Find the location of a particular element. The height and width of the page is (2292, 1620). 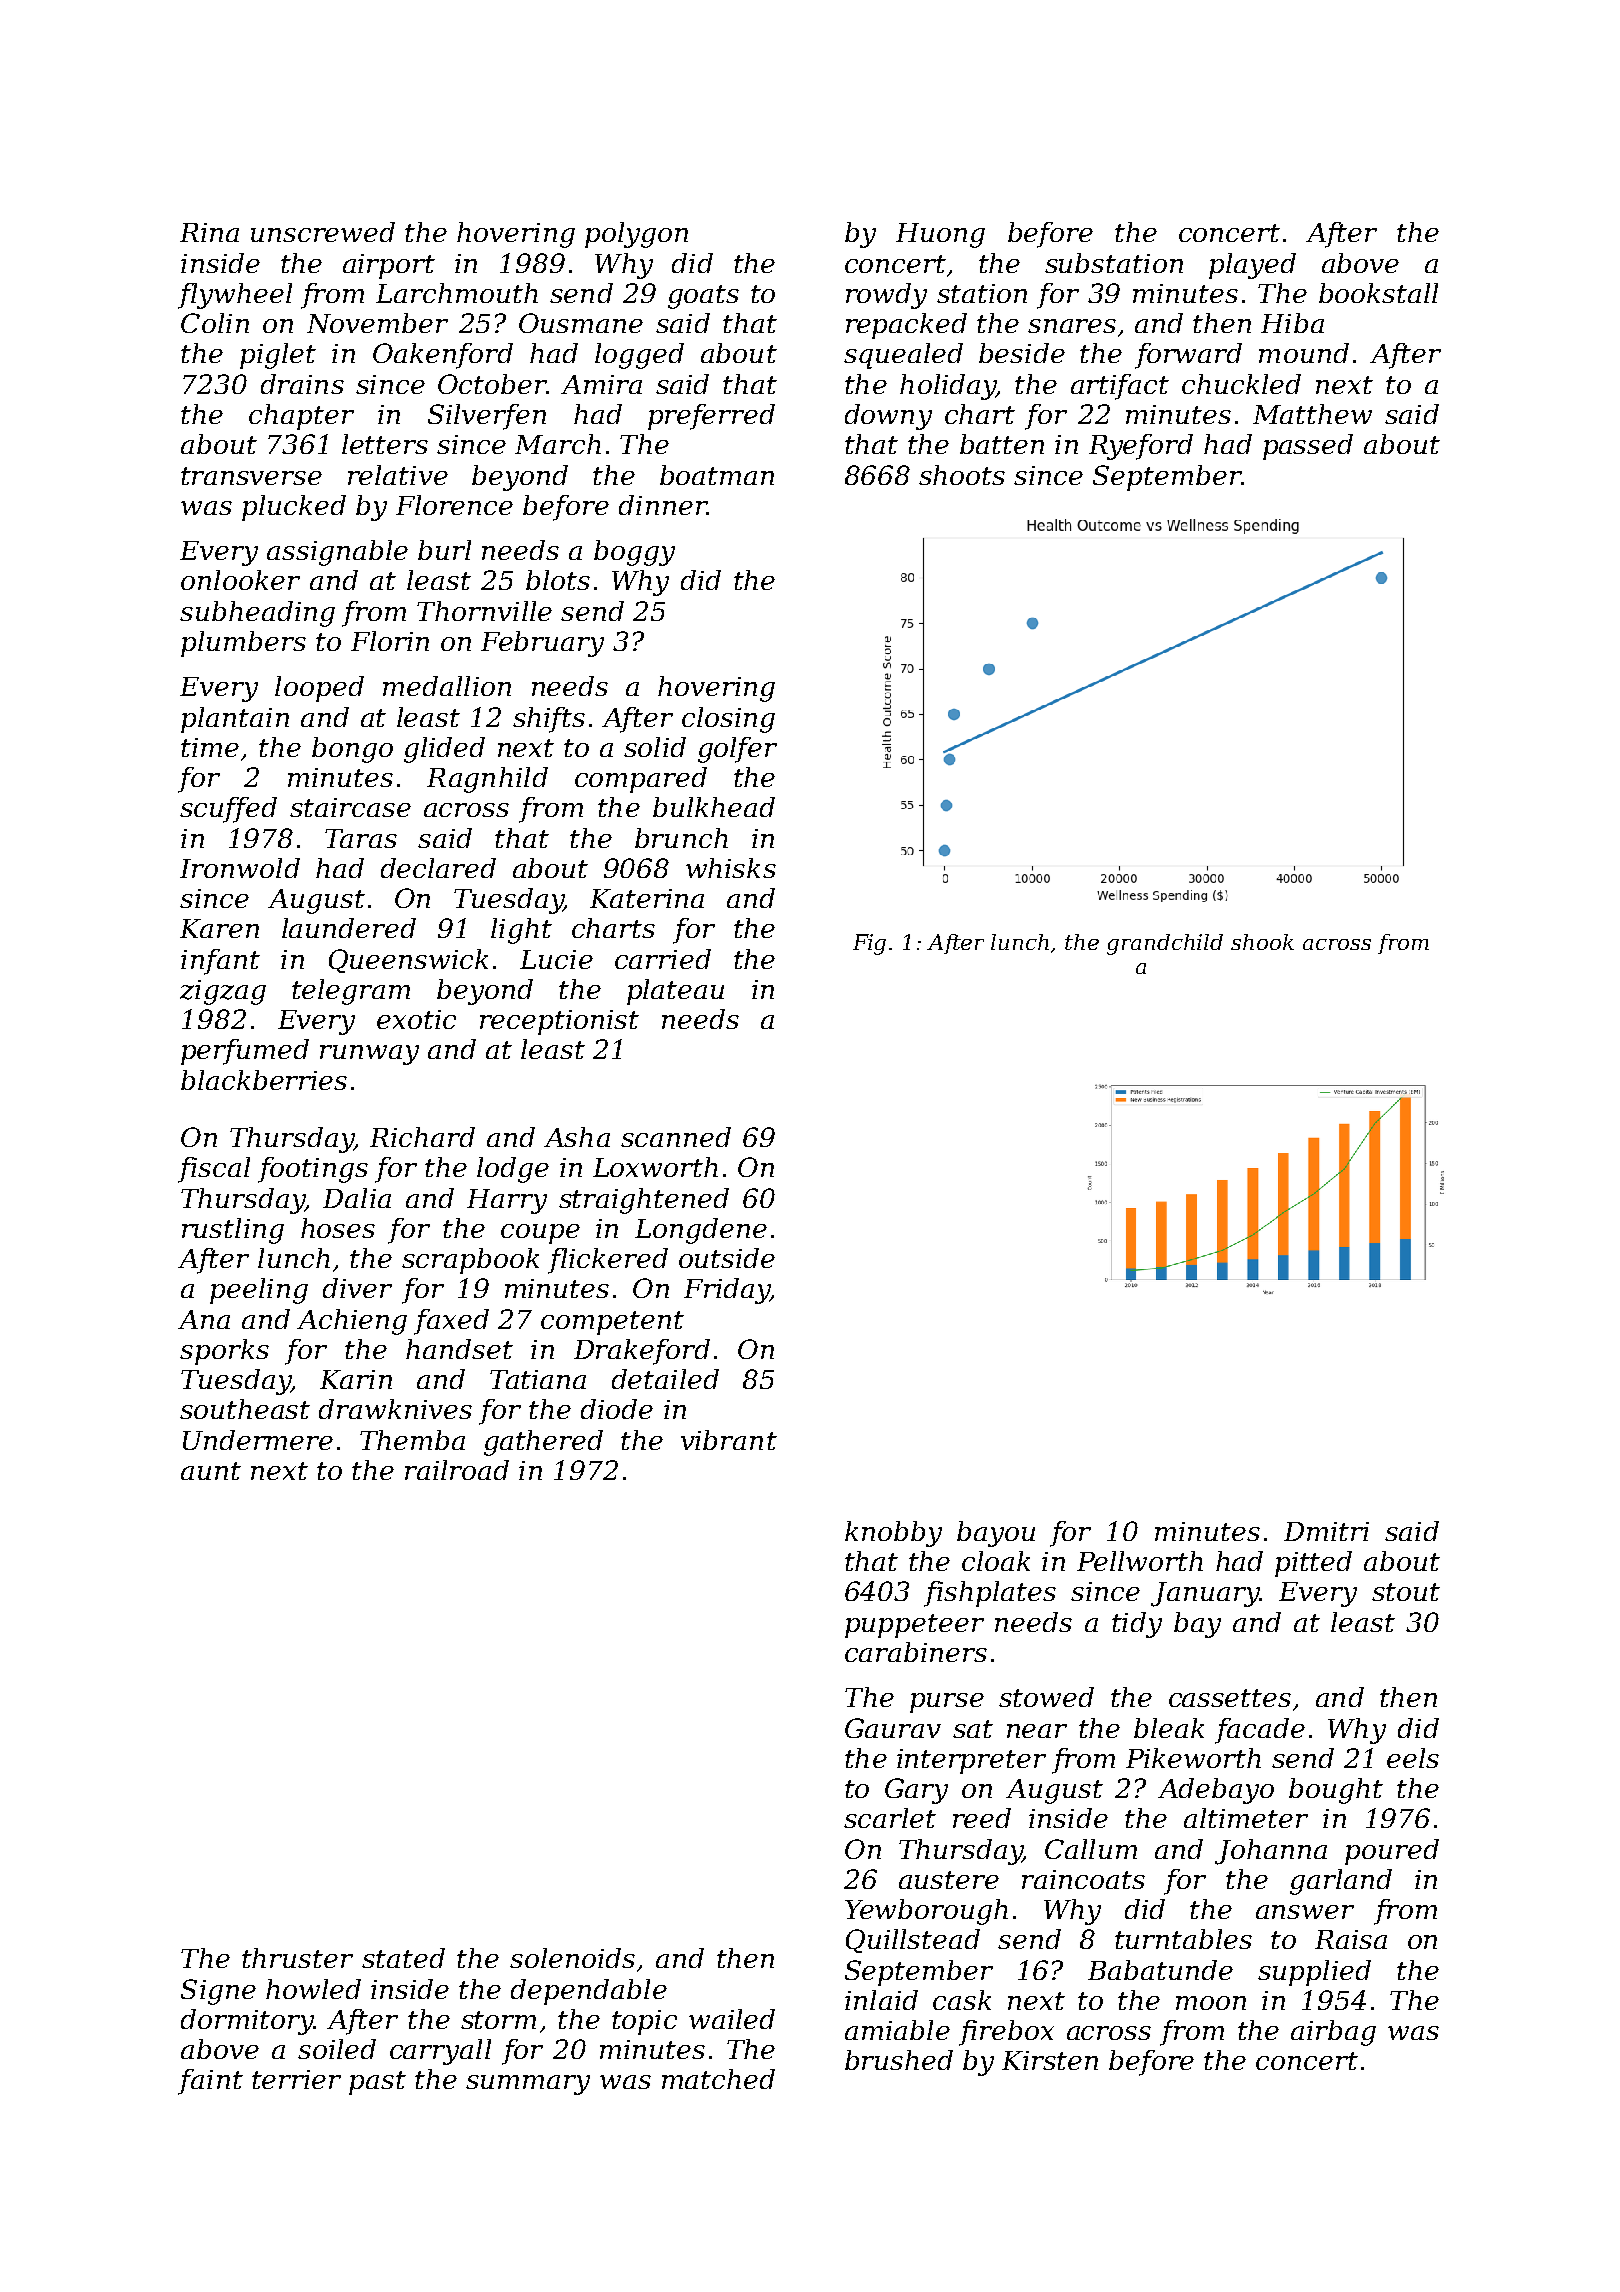

diver is located at coordinates (357, 1288).
